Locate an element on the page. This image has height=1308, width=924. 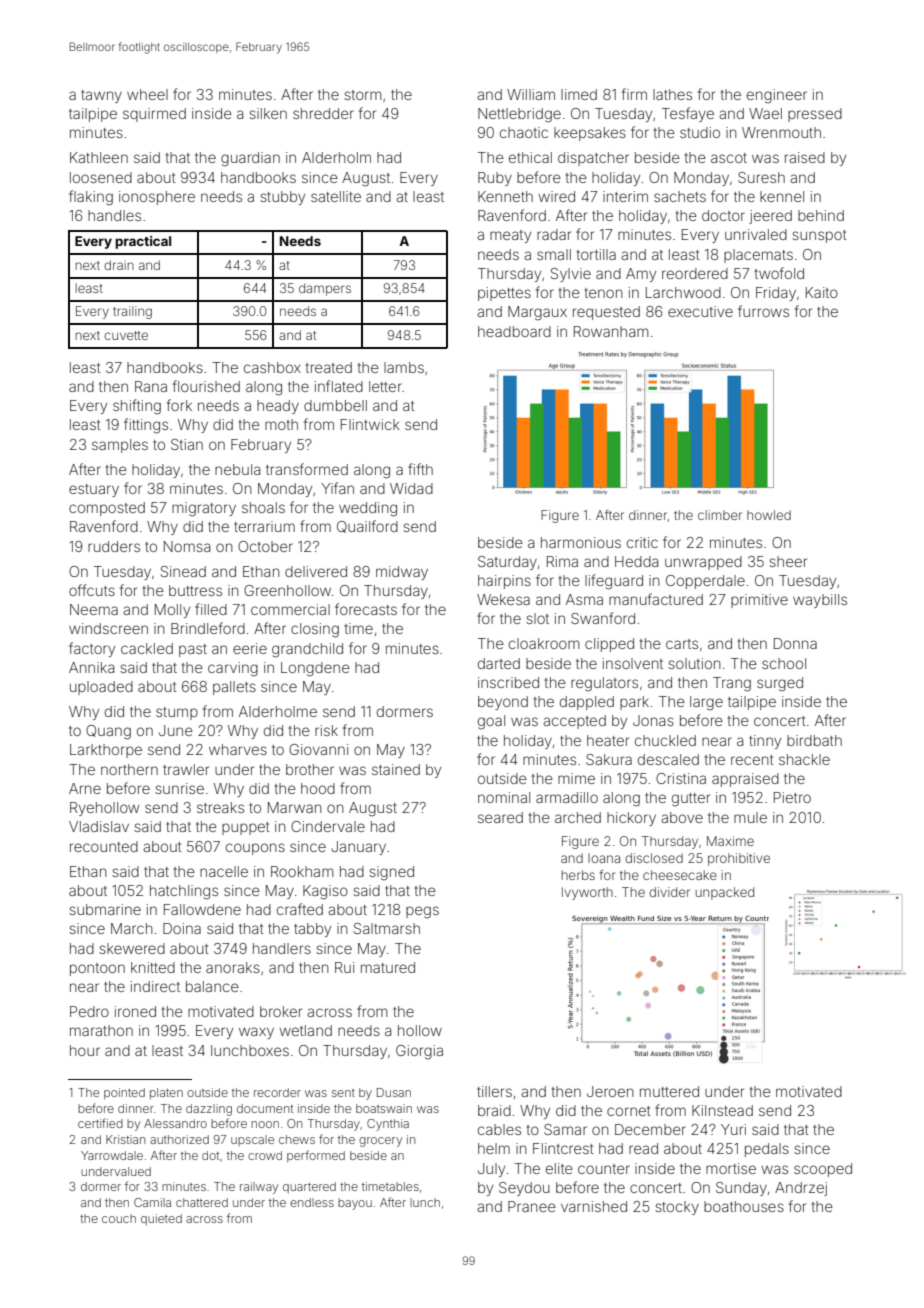
Arne is located at coordinates (85, 788).
